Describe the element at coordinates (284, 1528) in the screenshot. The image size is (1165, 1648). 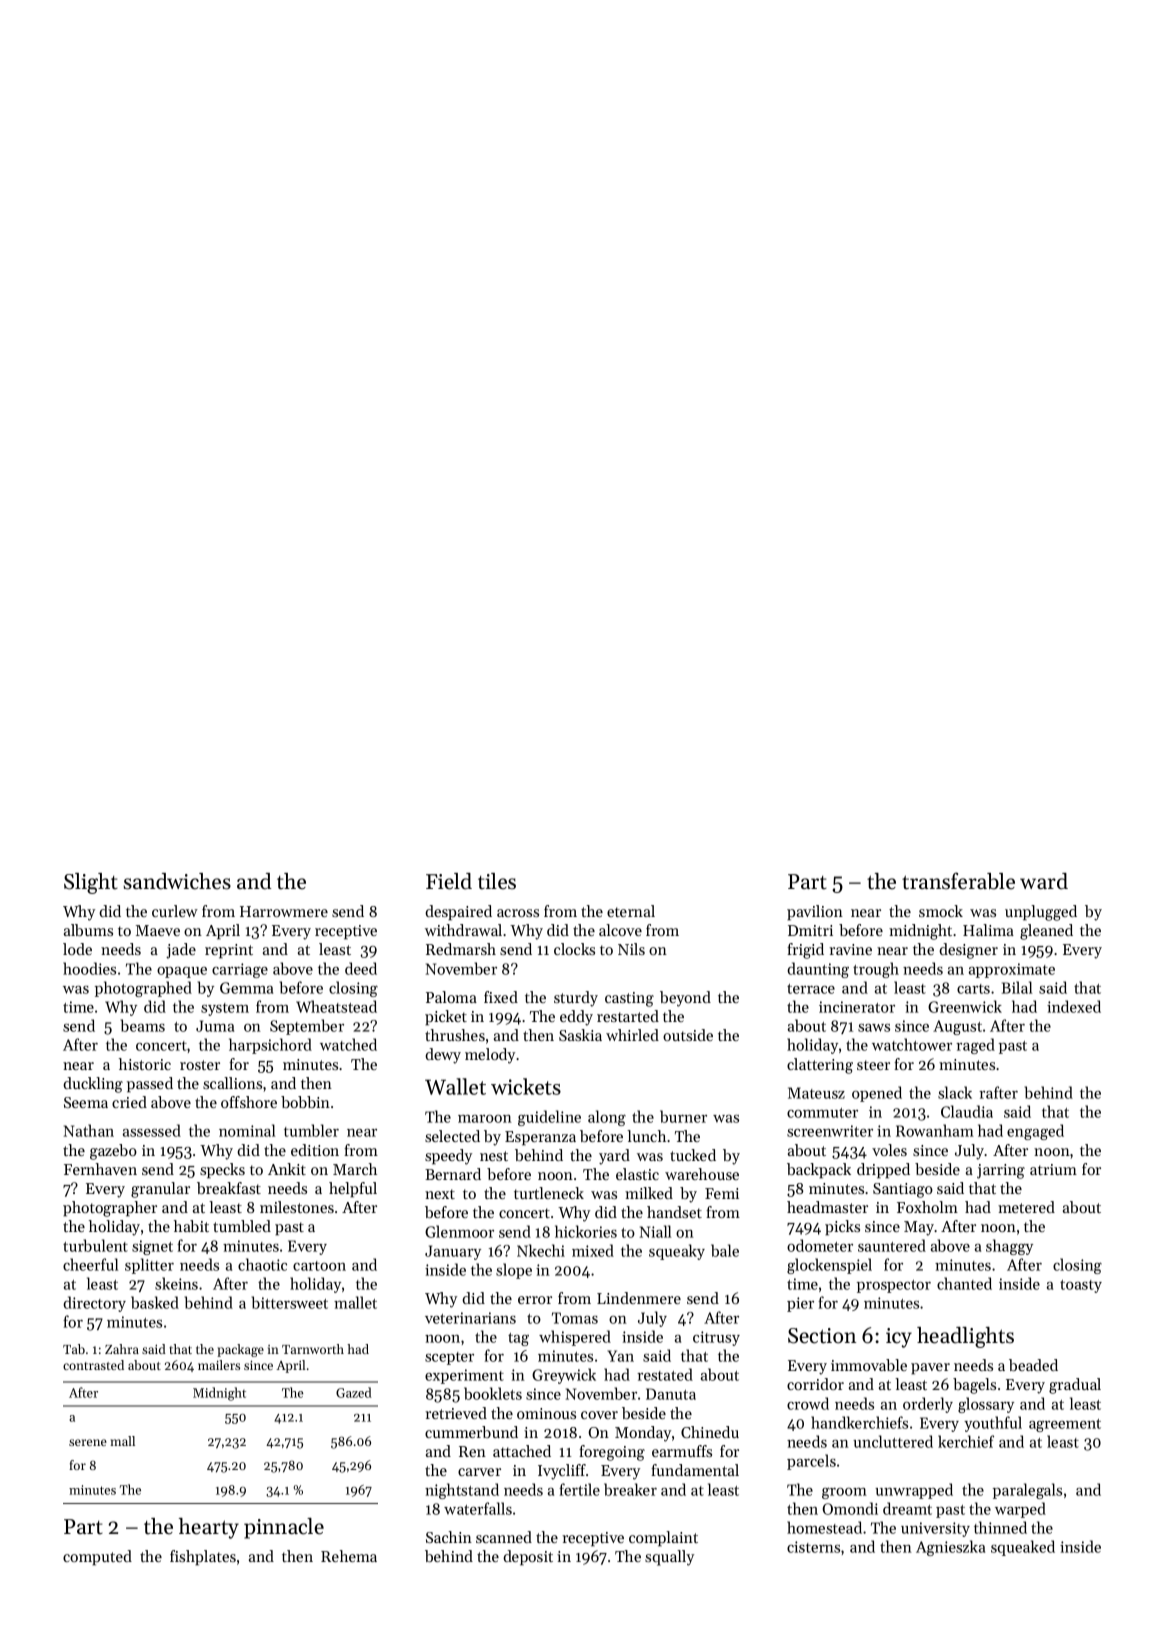
I see `pinnacle` at that location.
